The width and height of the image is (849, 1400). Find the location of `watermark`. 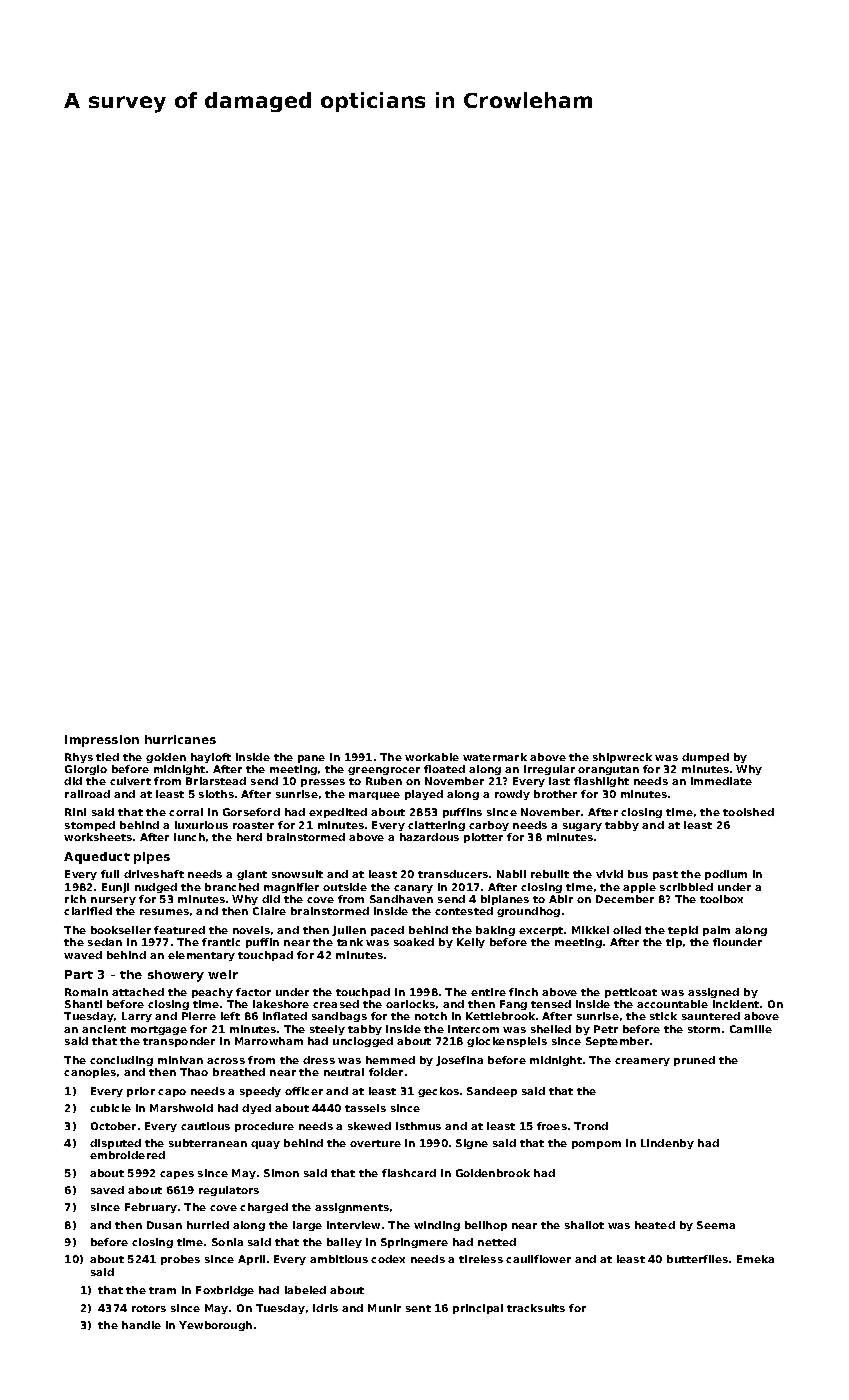

watermark is located at coordinates (495, 757).
